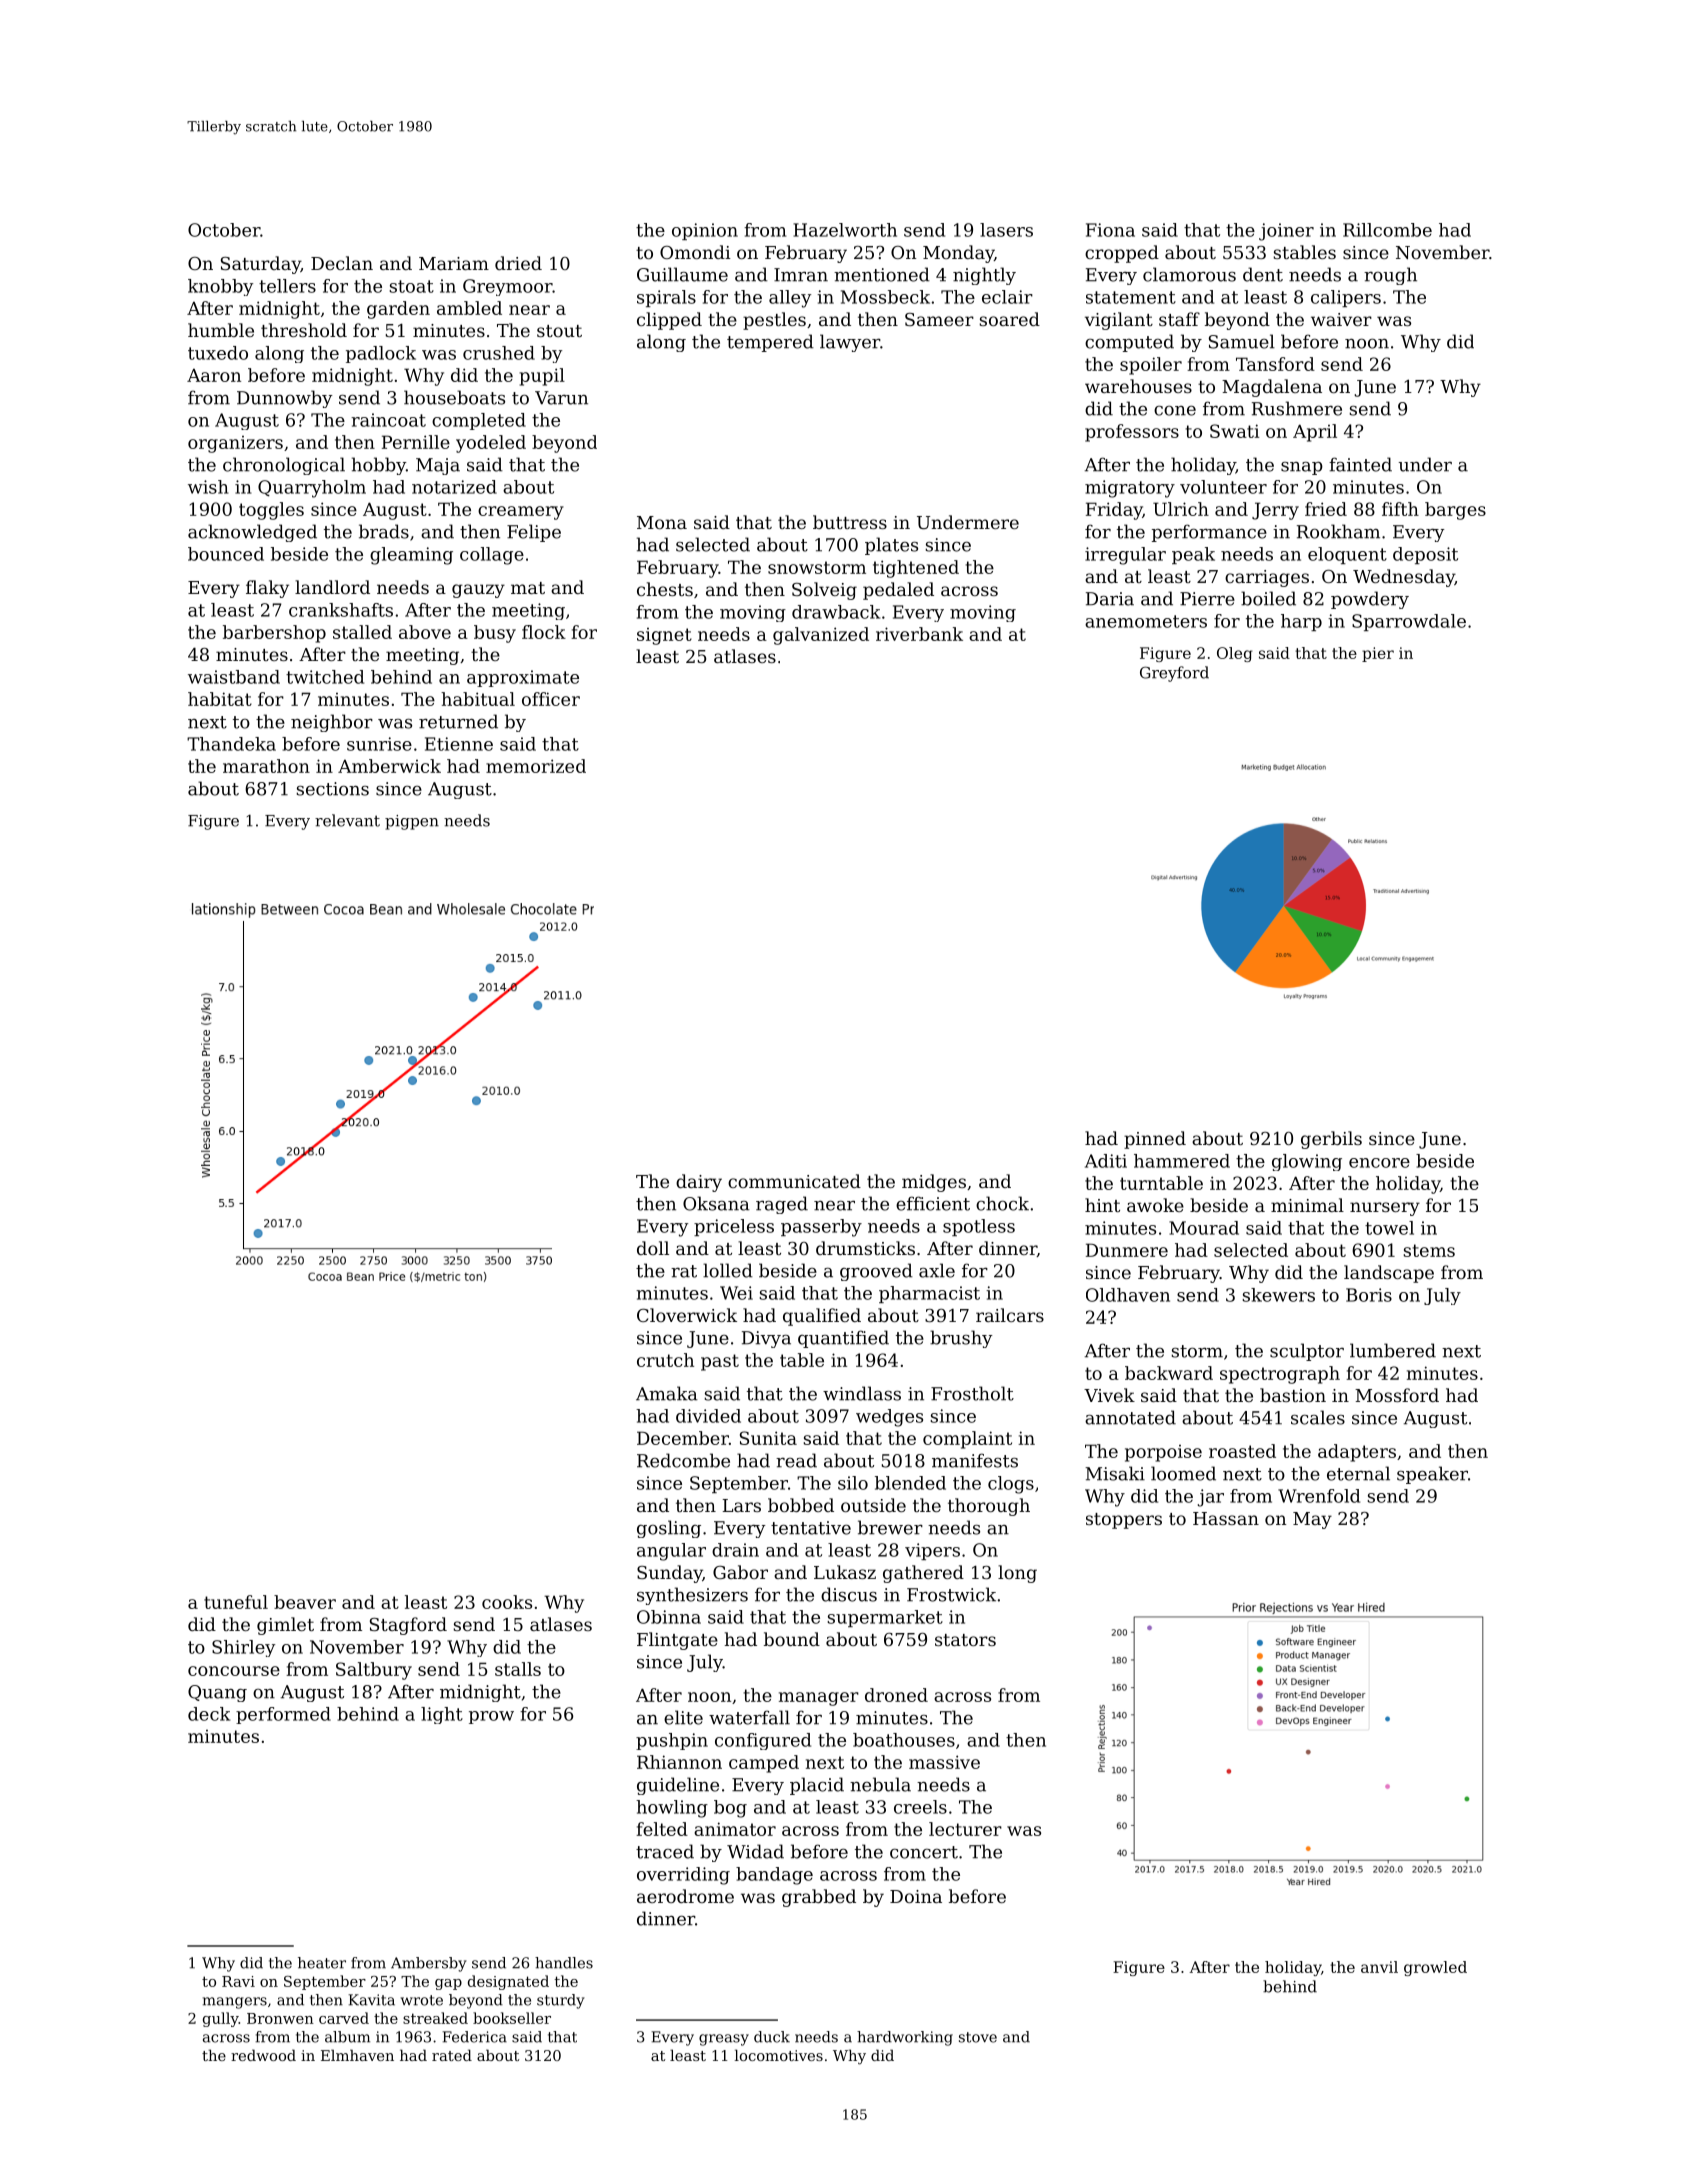 This screenshot has width=1683, height=2178. I want to click on Rillcombe, so click(1387, 230).
